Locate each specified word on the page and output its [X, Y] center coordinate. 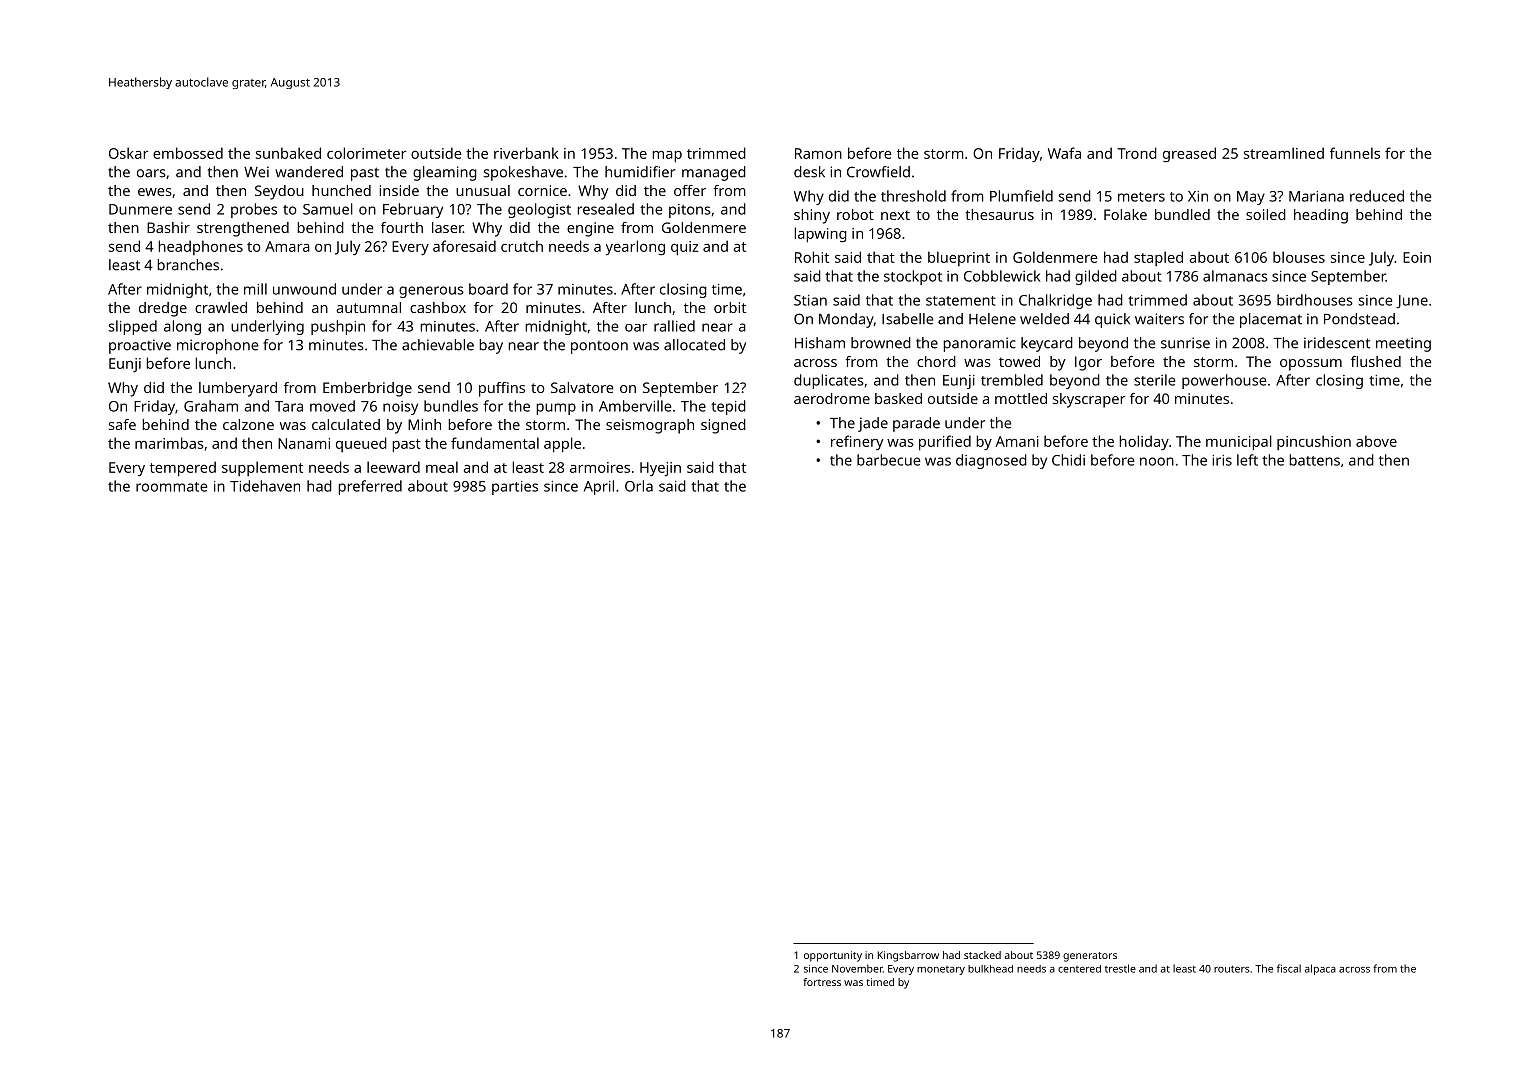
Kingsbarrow [908, 956]
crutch [522, 246]
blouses [1299, 257]
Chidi [1068, 460]
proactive [140, 346]
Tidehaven [265, 486]
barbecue [888, 460]
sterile [1154, 380]
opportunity [833, 956]
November [857, 968]
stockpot [913, 277]
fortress [822, 982]
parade [916, 424]
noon [1157, 461]
